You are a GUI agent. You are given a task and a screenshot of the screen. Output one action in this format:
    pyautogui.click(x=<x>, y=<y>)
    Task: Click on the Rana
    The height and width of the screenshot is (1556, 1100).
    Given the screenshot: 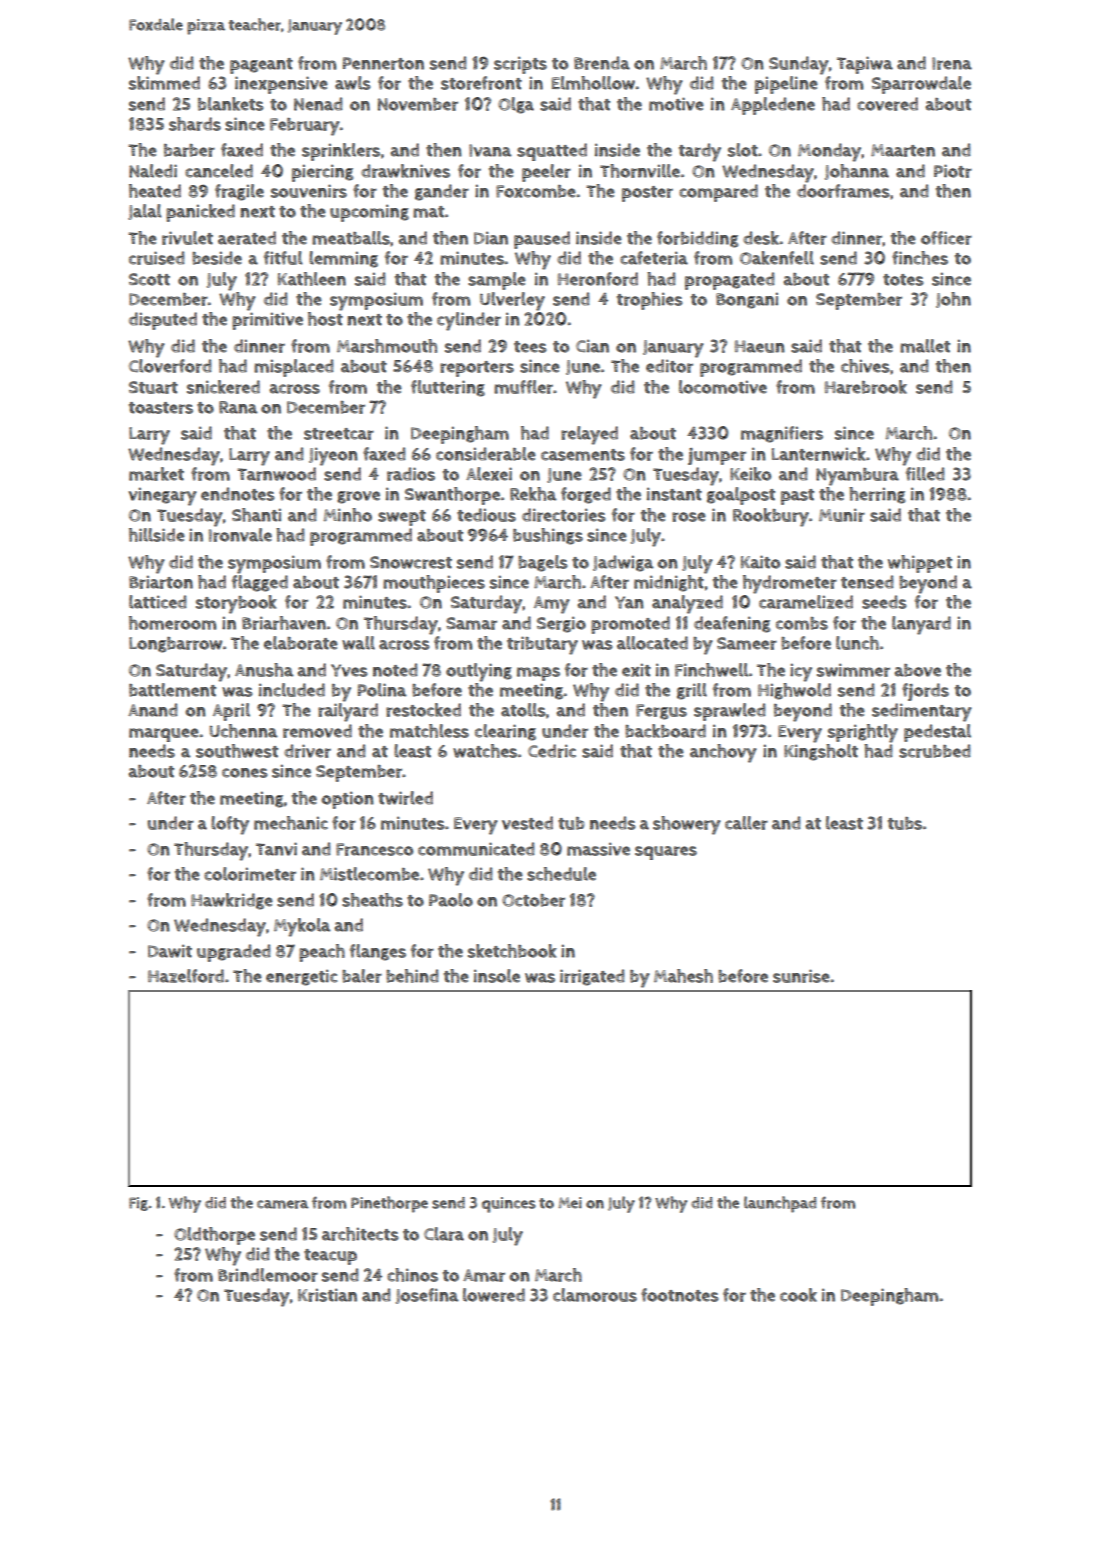 What is the action you would take?
    pyautogui.click(x=238, y=407)
